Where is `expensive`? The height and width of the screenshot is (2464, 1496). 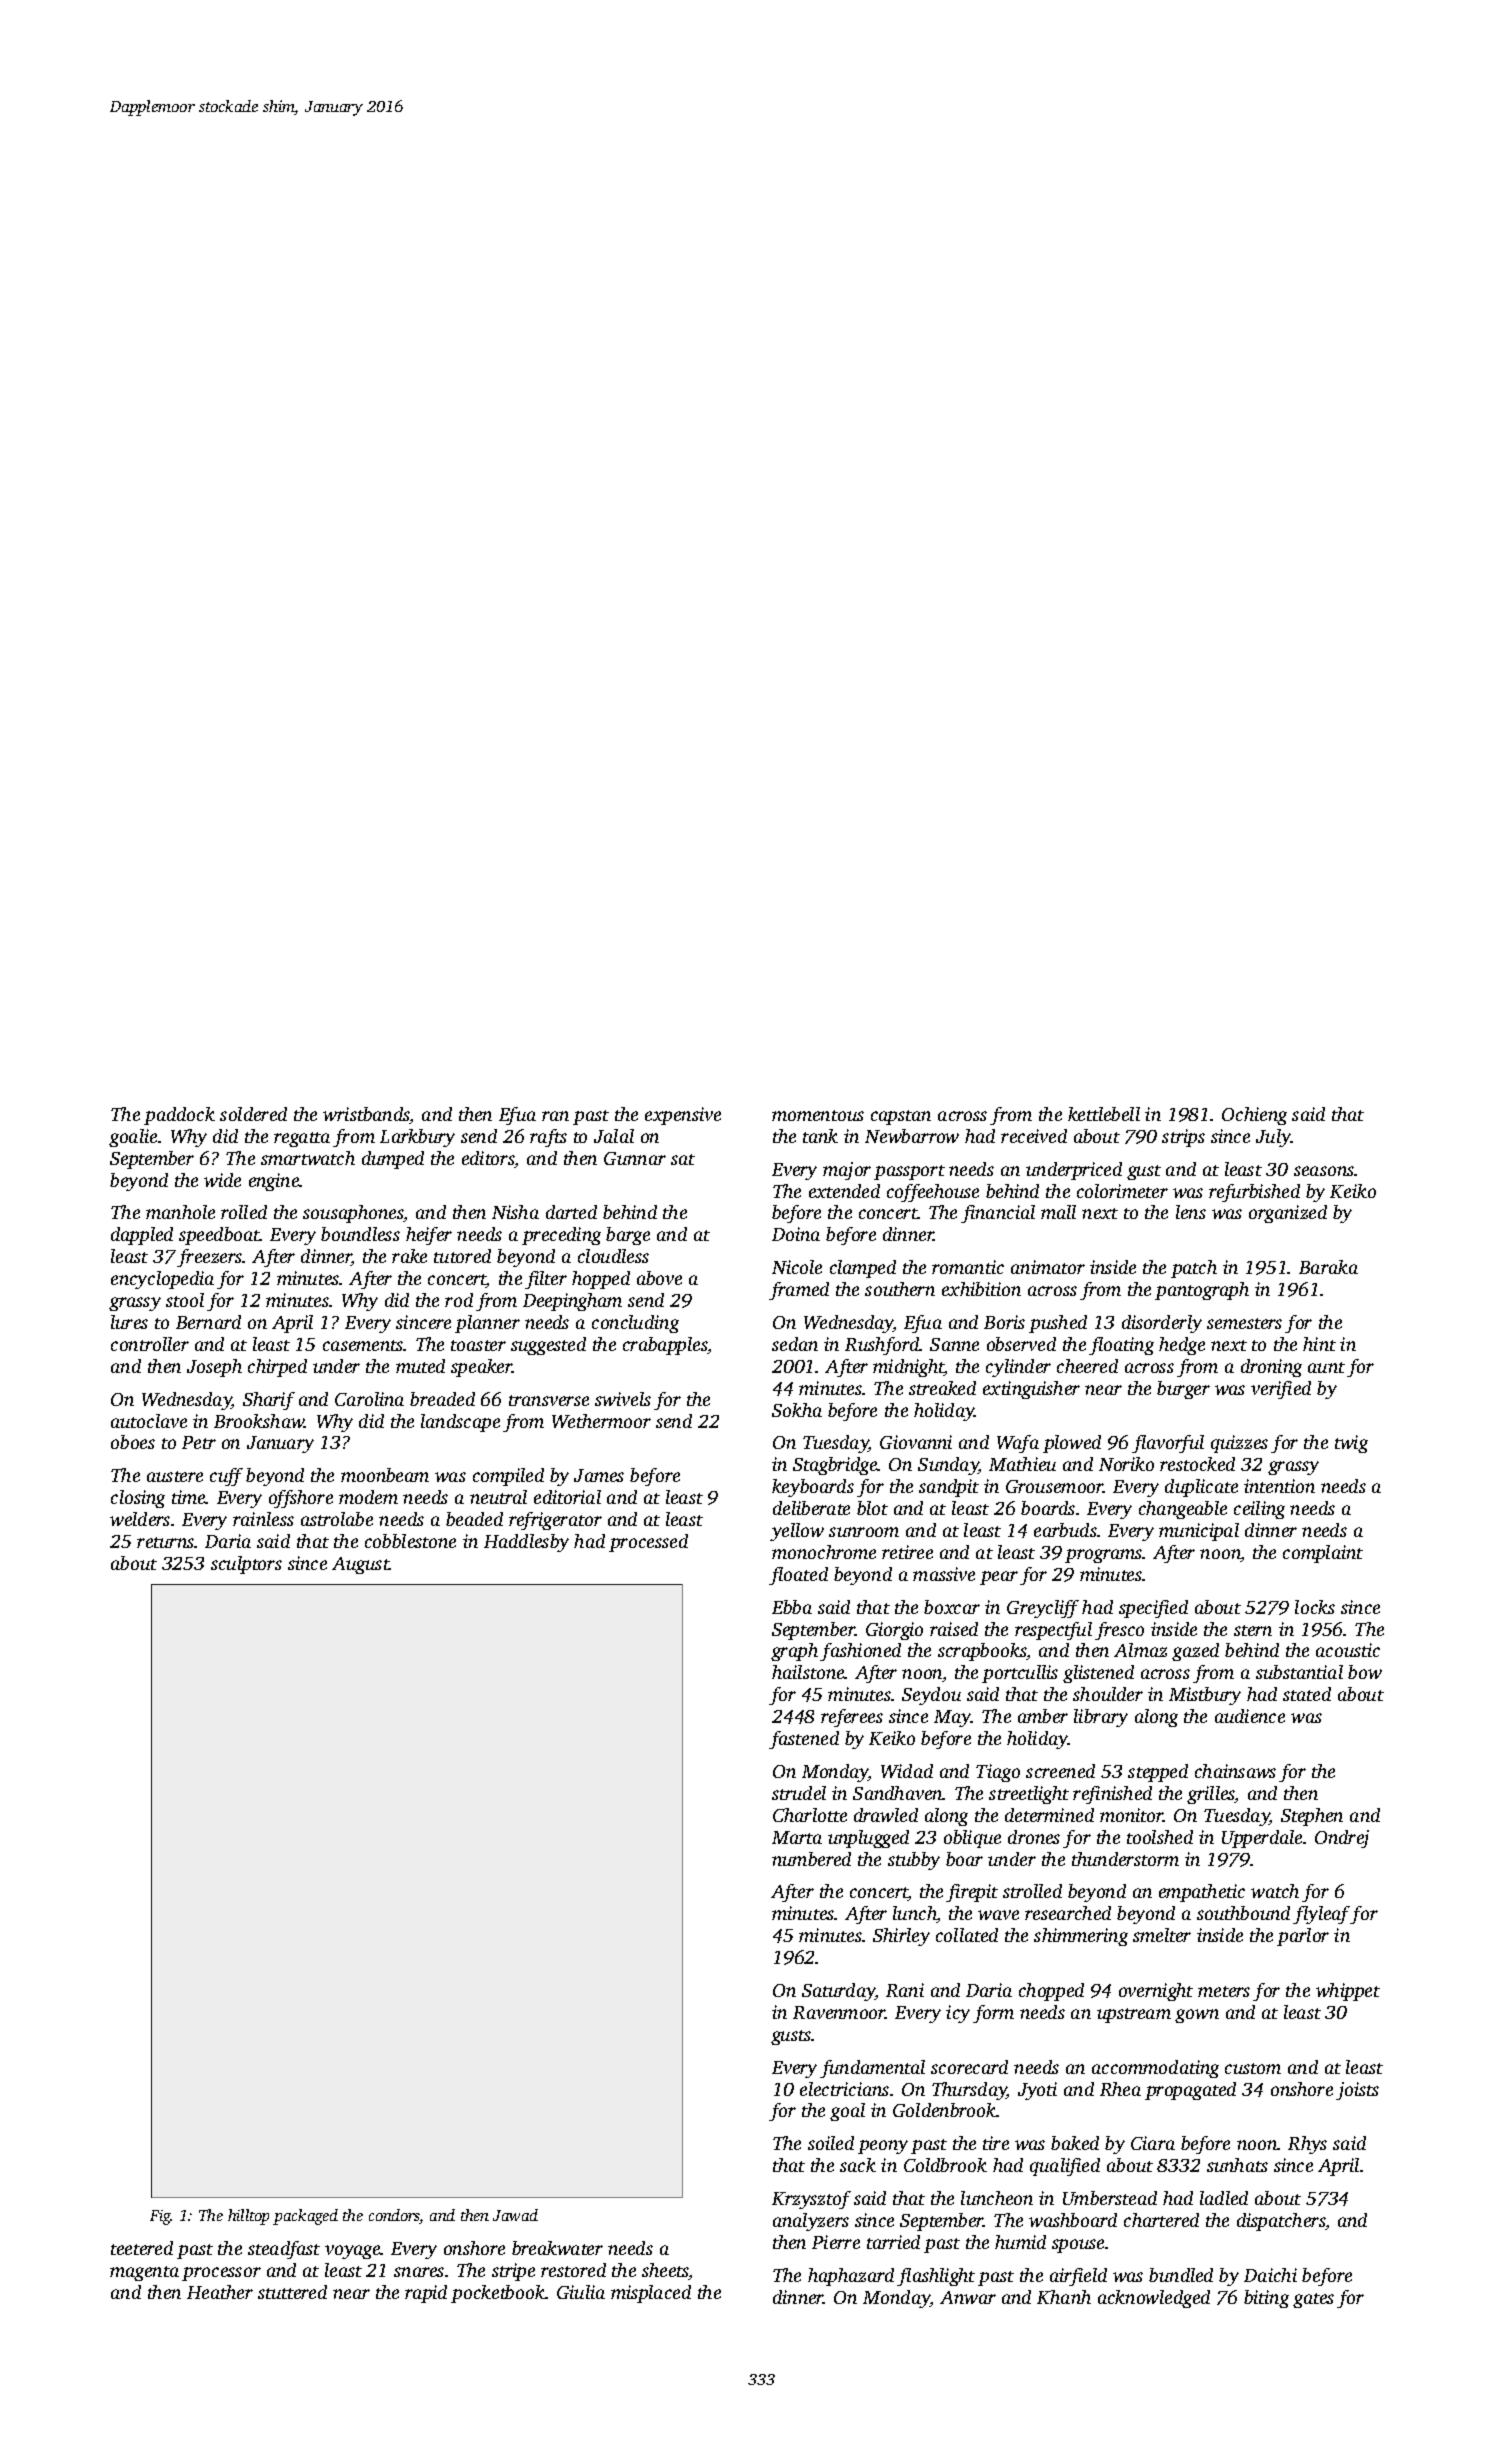 expensive is located at coordinates (683, 1116).
